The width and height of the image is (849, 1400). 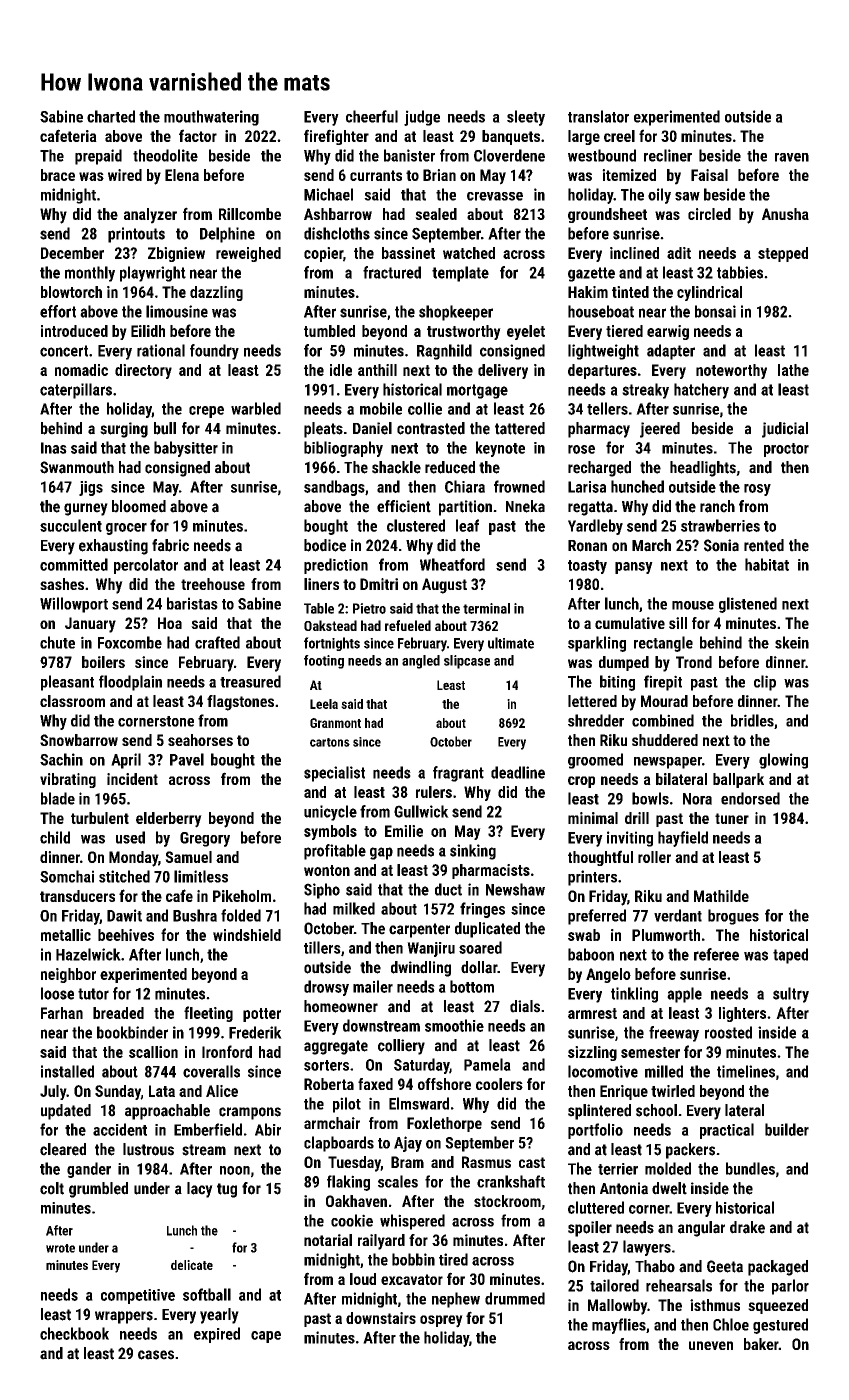 I want to click on ultimate, so click(x=511, y=643).
